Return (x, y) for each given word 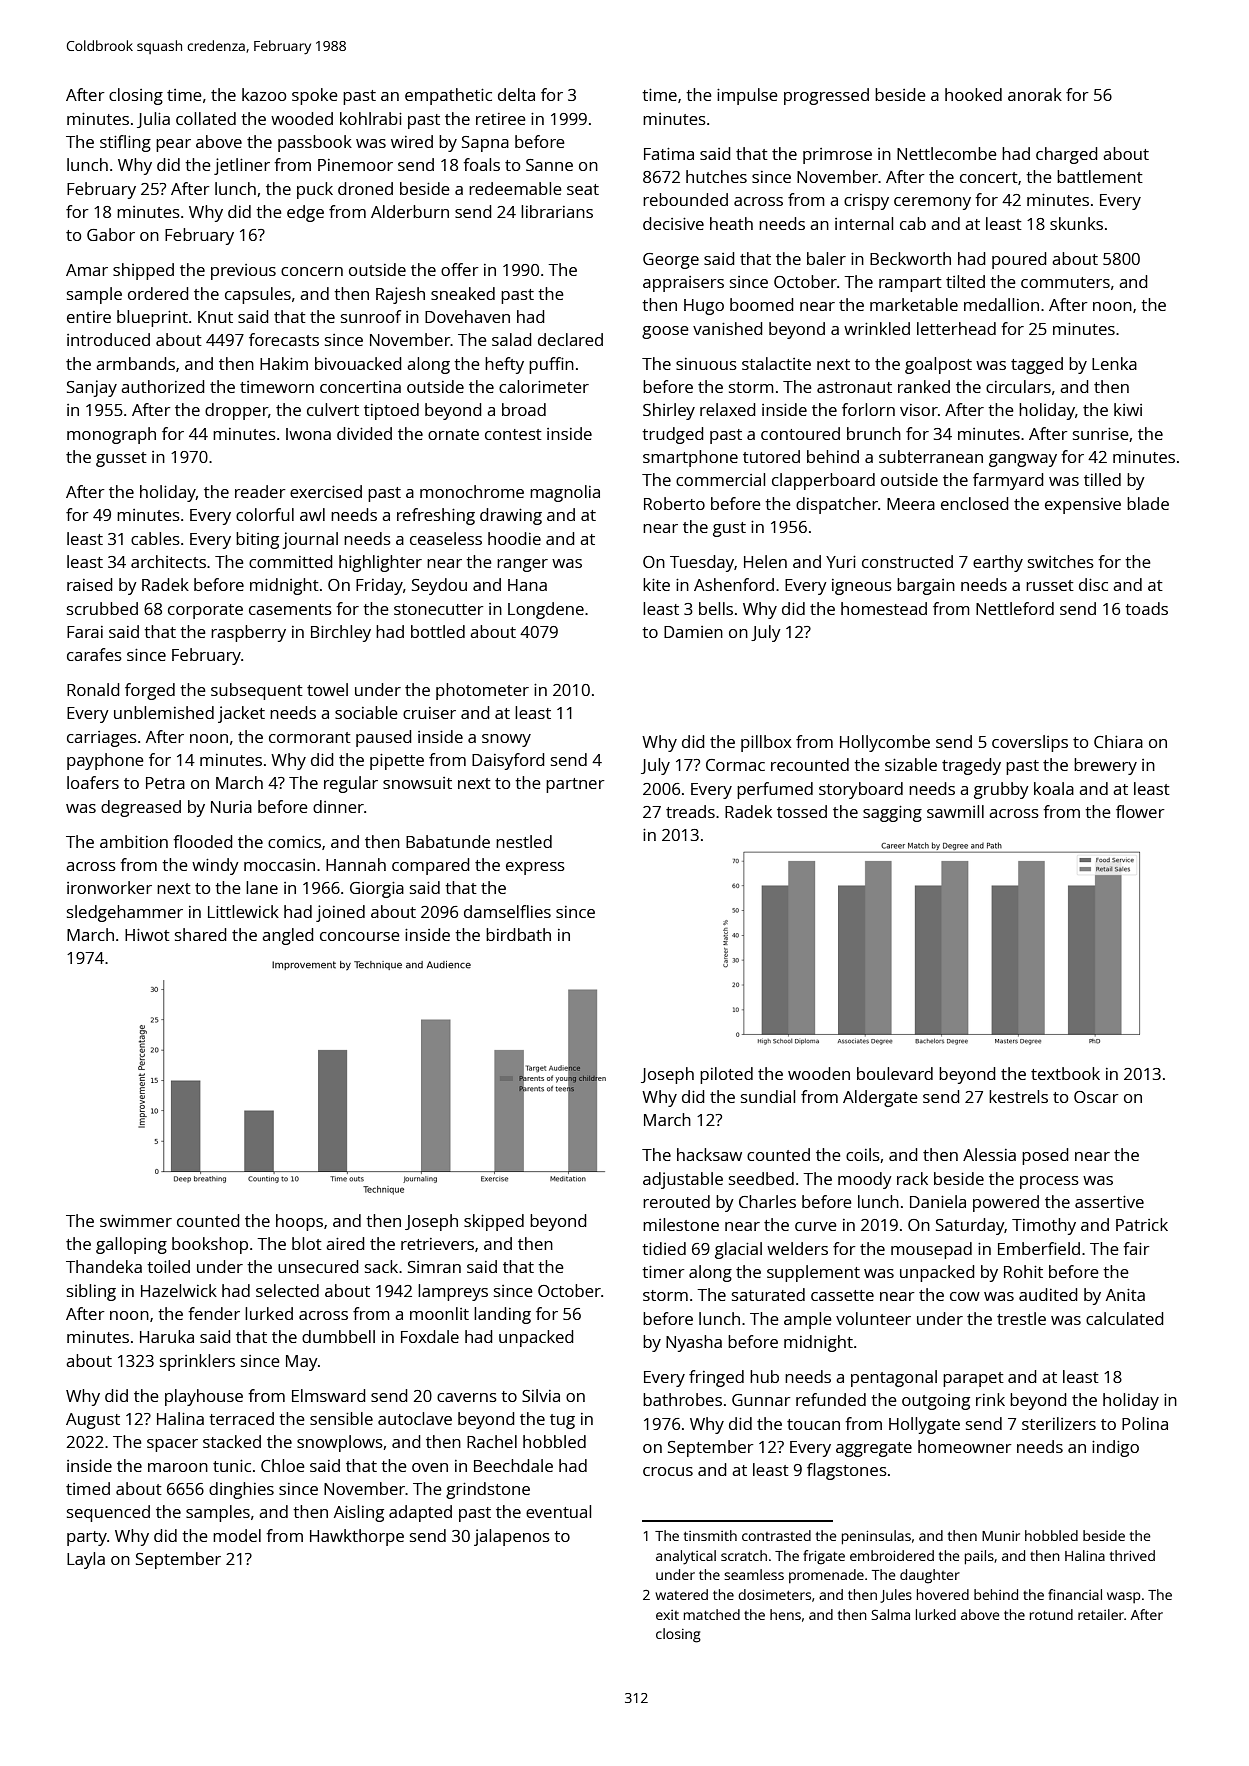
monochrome (472, 491)
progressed (826, 96)
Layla (86, 1560)
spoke (315, 96)
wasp (1123, 1597)
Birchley (341, 633)
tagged (1037, 365)
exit (667, 1615)
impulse (747, 96)
